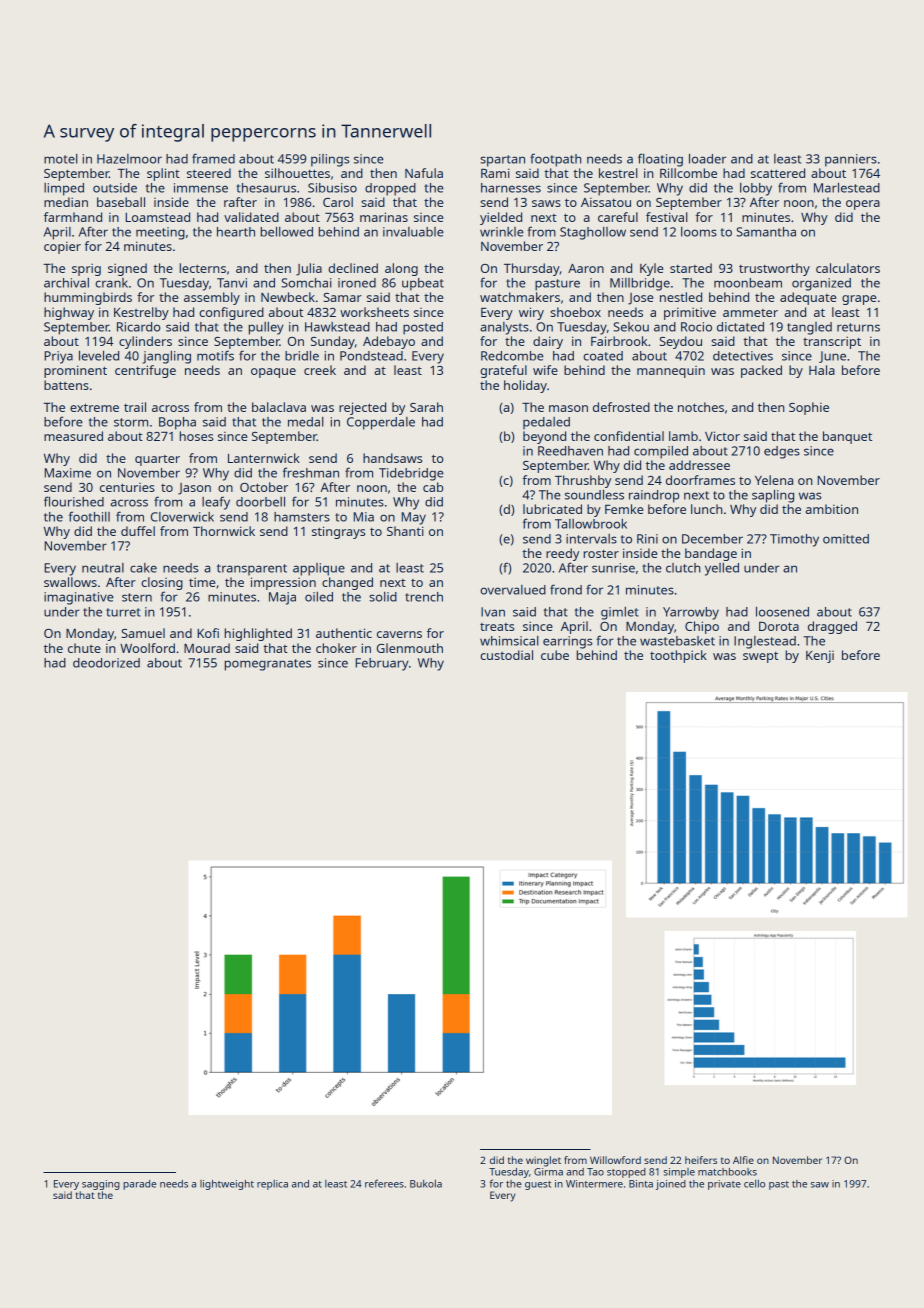 The height and width of the page is (1308, 924). I want to click on replica, so click(272, 1185).
